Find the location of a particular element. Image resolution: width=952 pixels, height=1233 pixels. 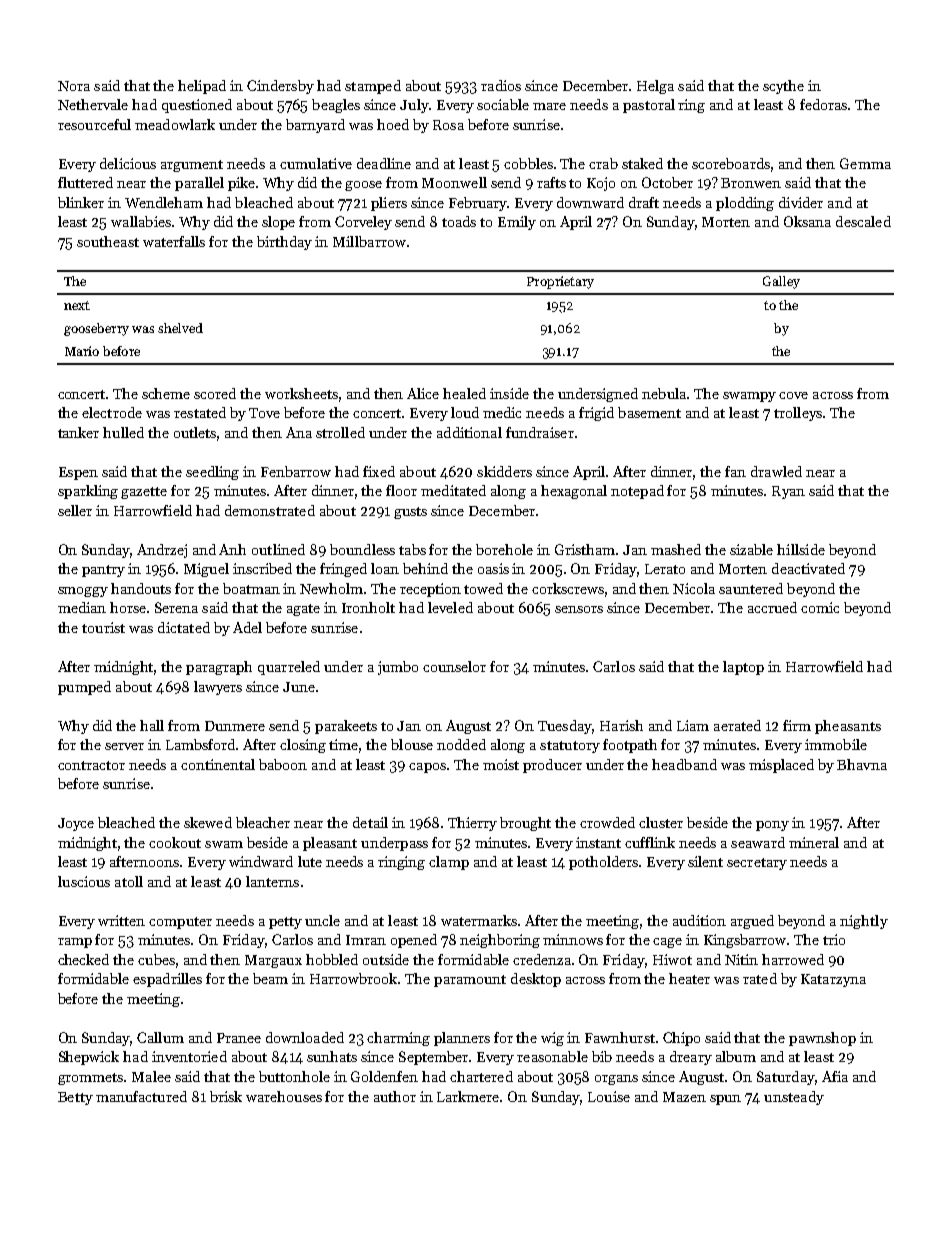

Cindersby is located at coordinates (280, 87).
